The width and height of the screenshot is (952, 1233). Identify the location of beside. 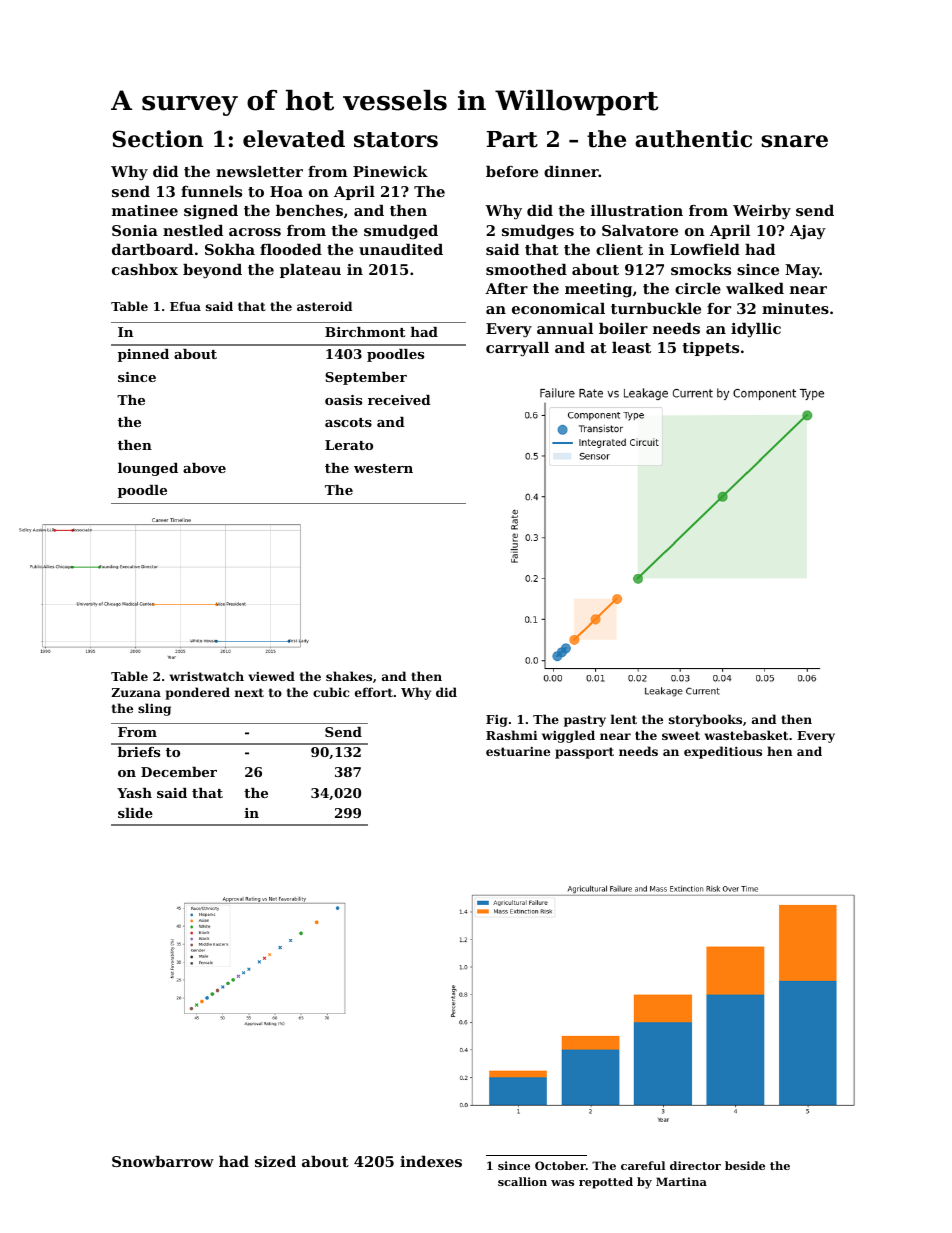
(745, 1165).
